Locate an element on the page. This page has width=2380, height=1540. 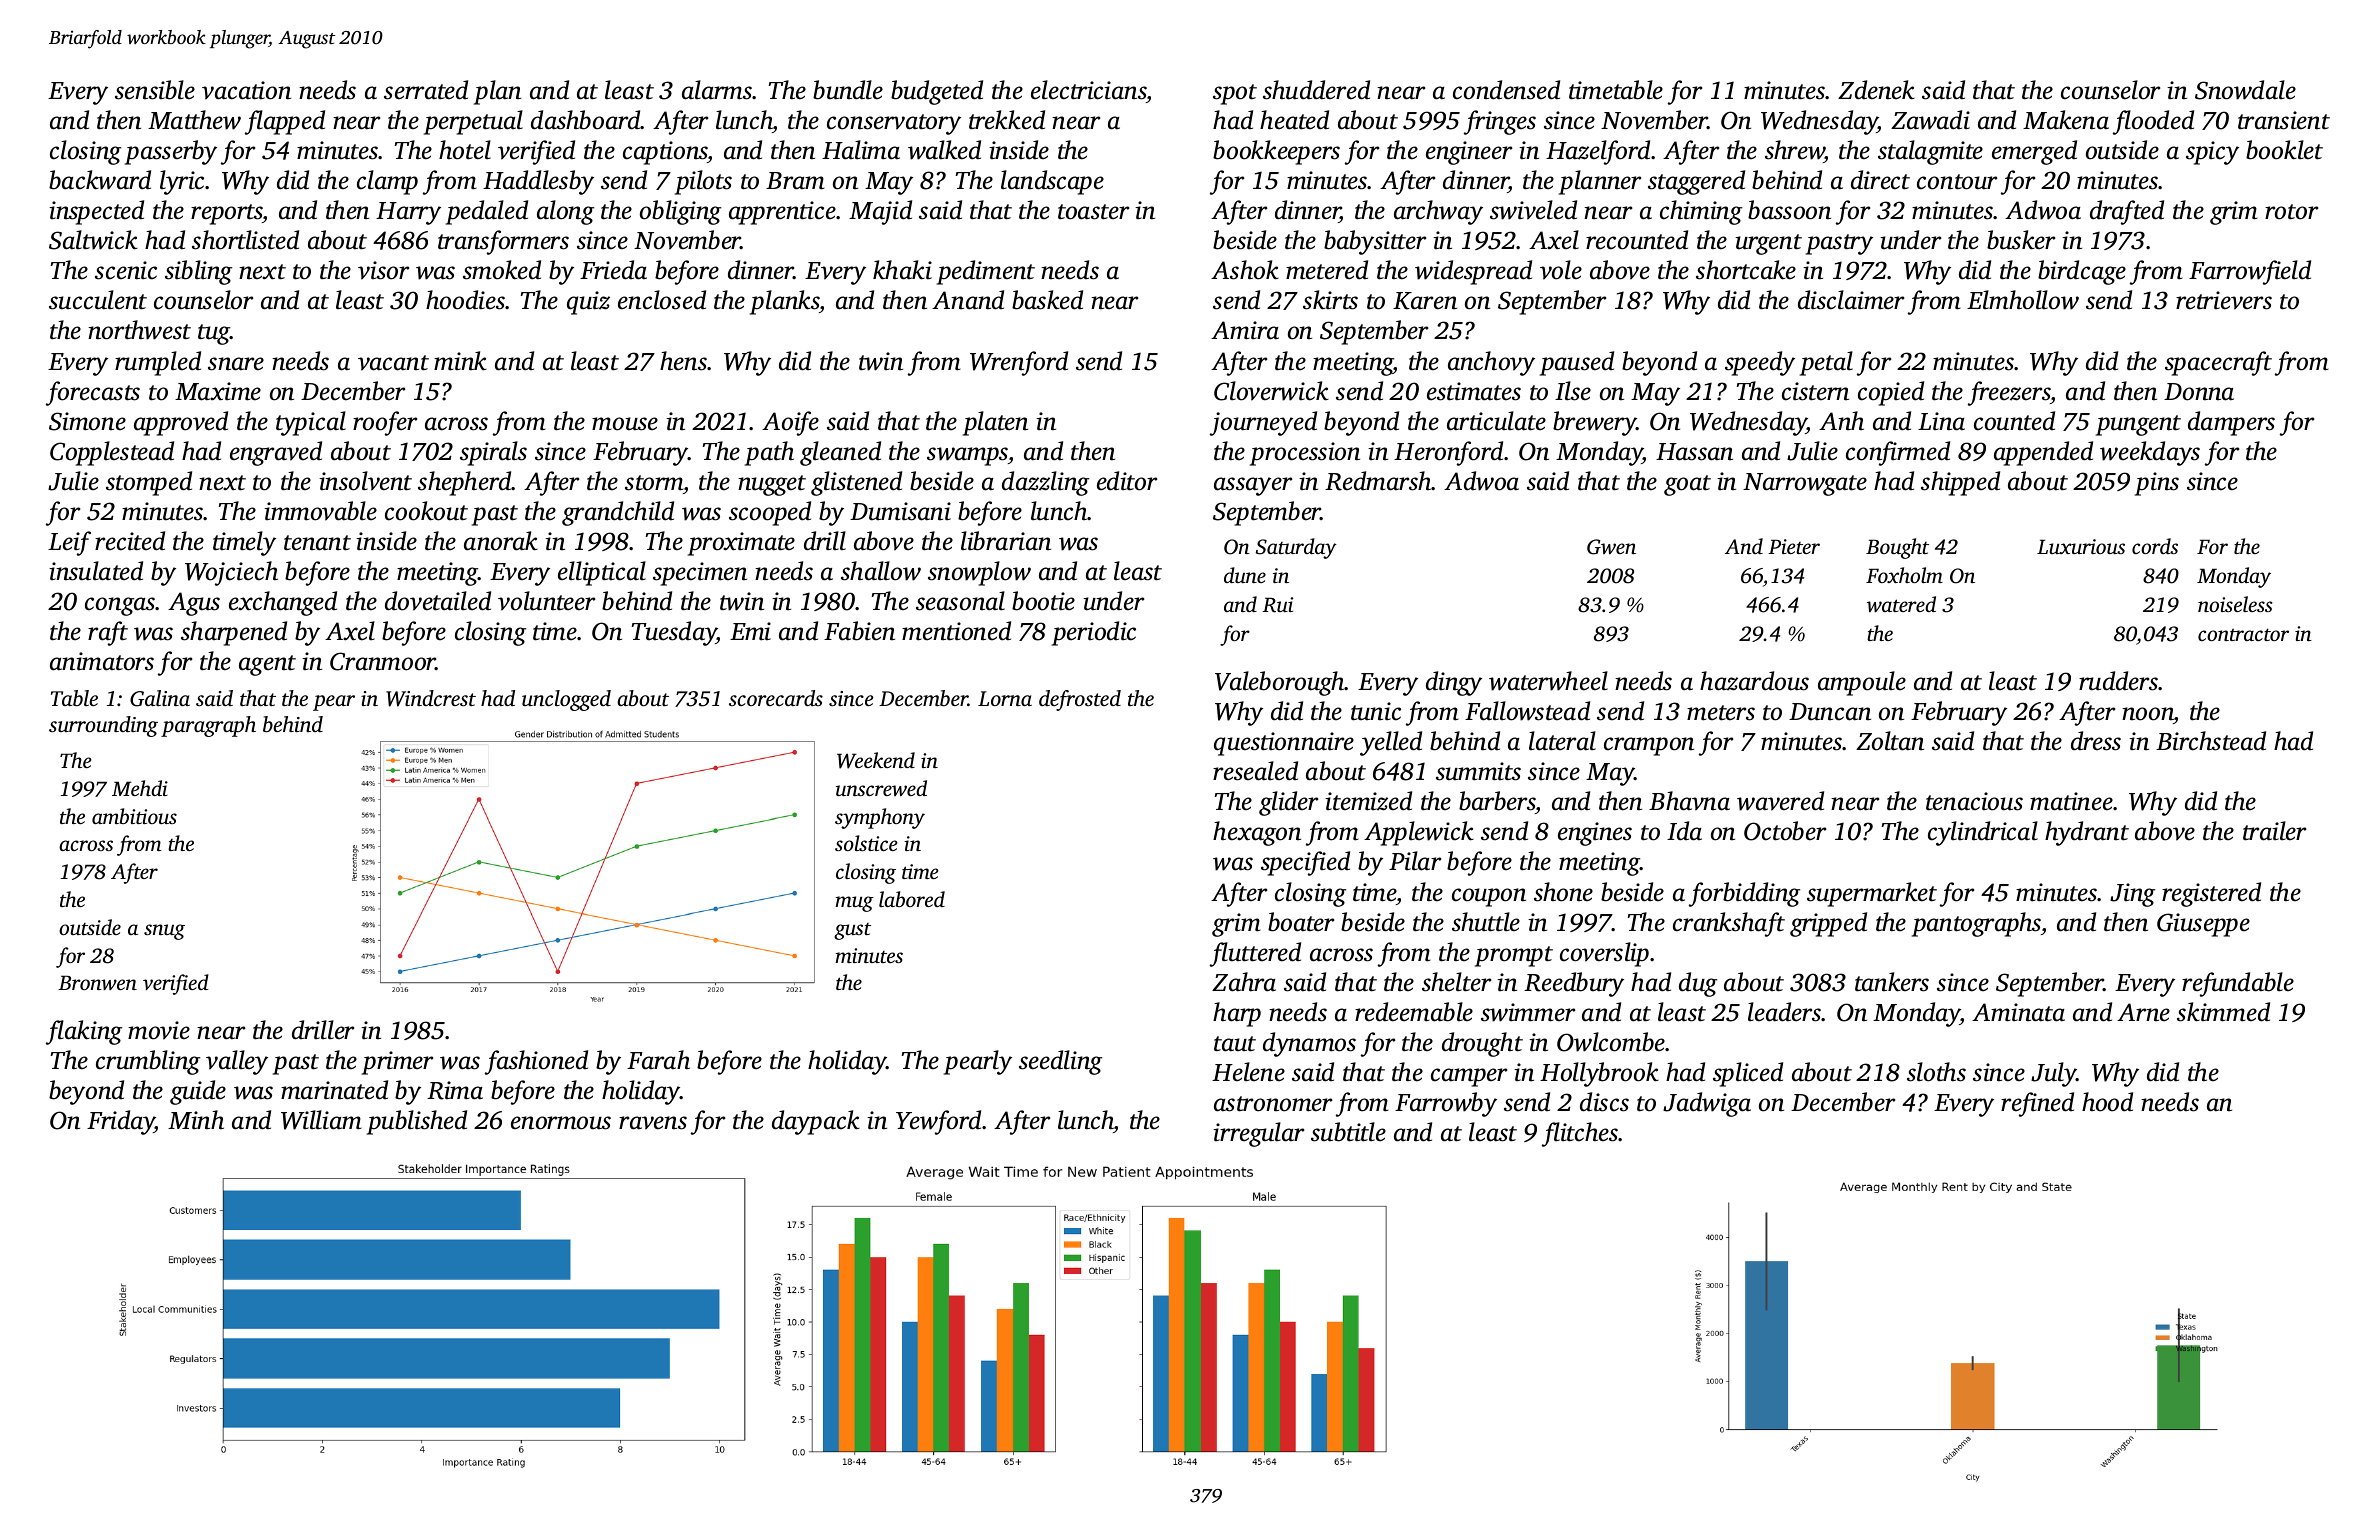
Minh is located at coordinates (196, 1120).
